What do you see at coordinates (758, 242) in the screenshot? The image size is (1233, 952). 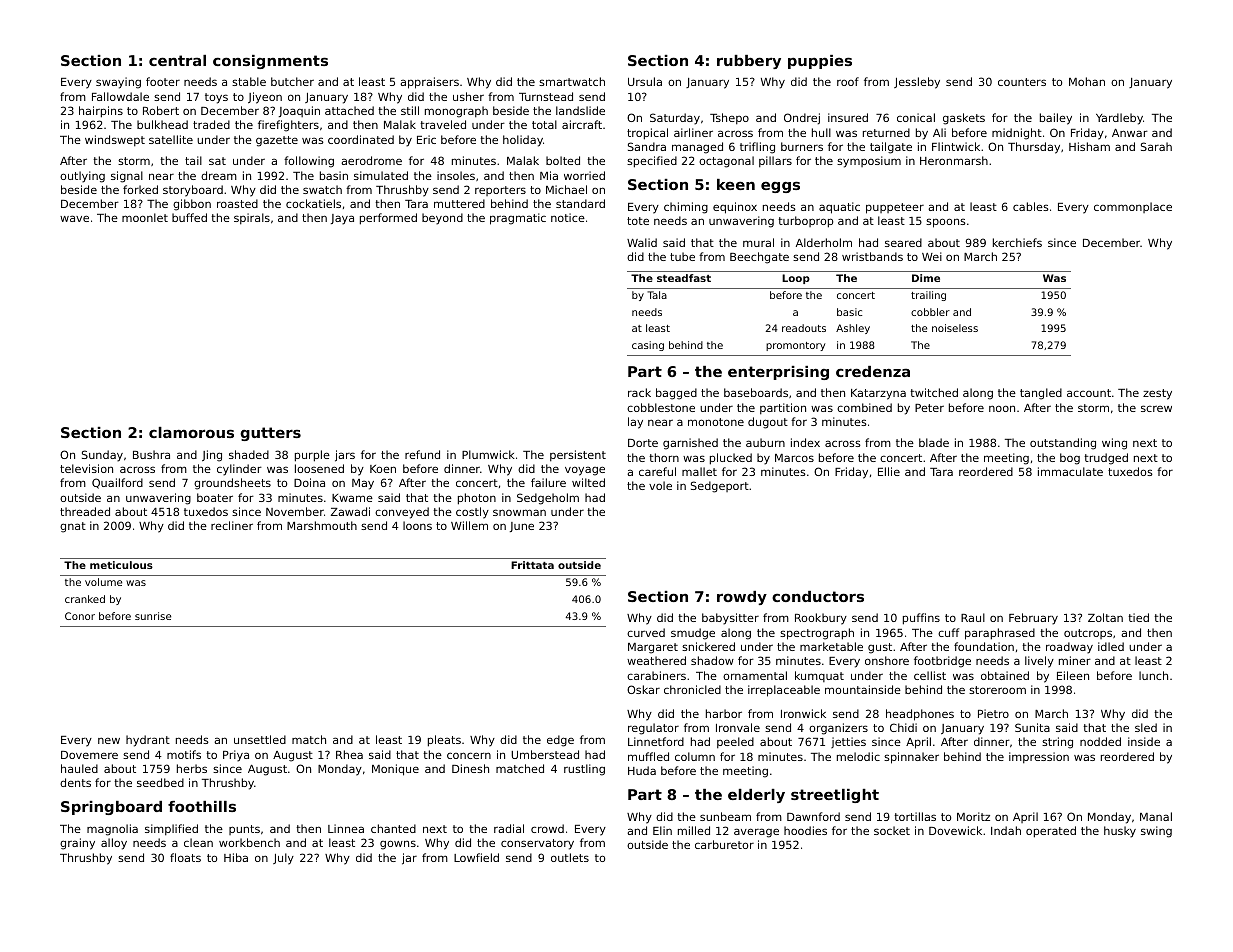 I see `mural` at bounding box center [758, 242].
